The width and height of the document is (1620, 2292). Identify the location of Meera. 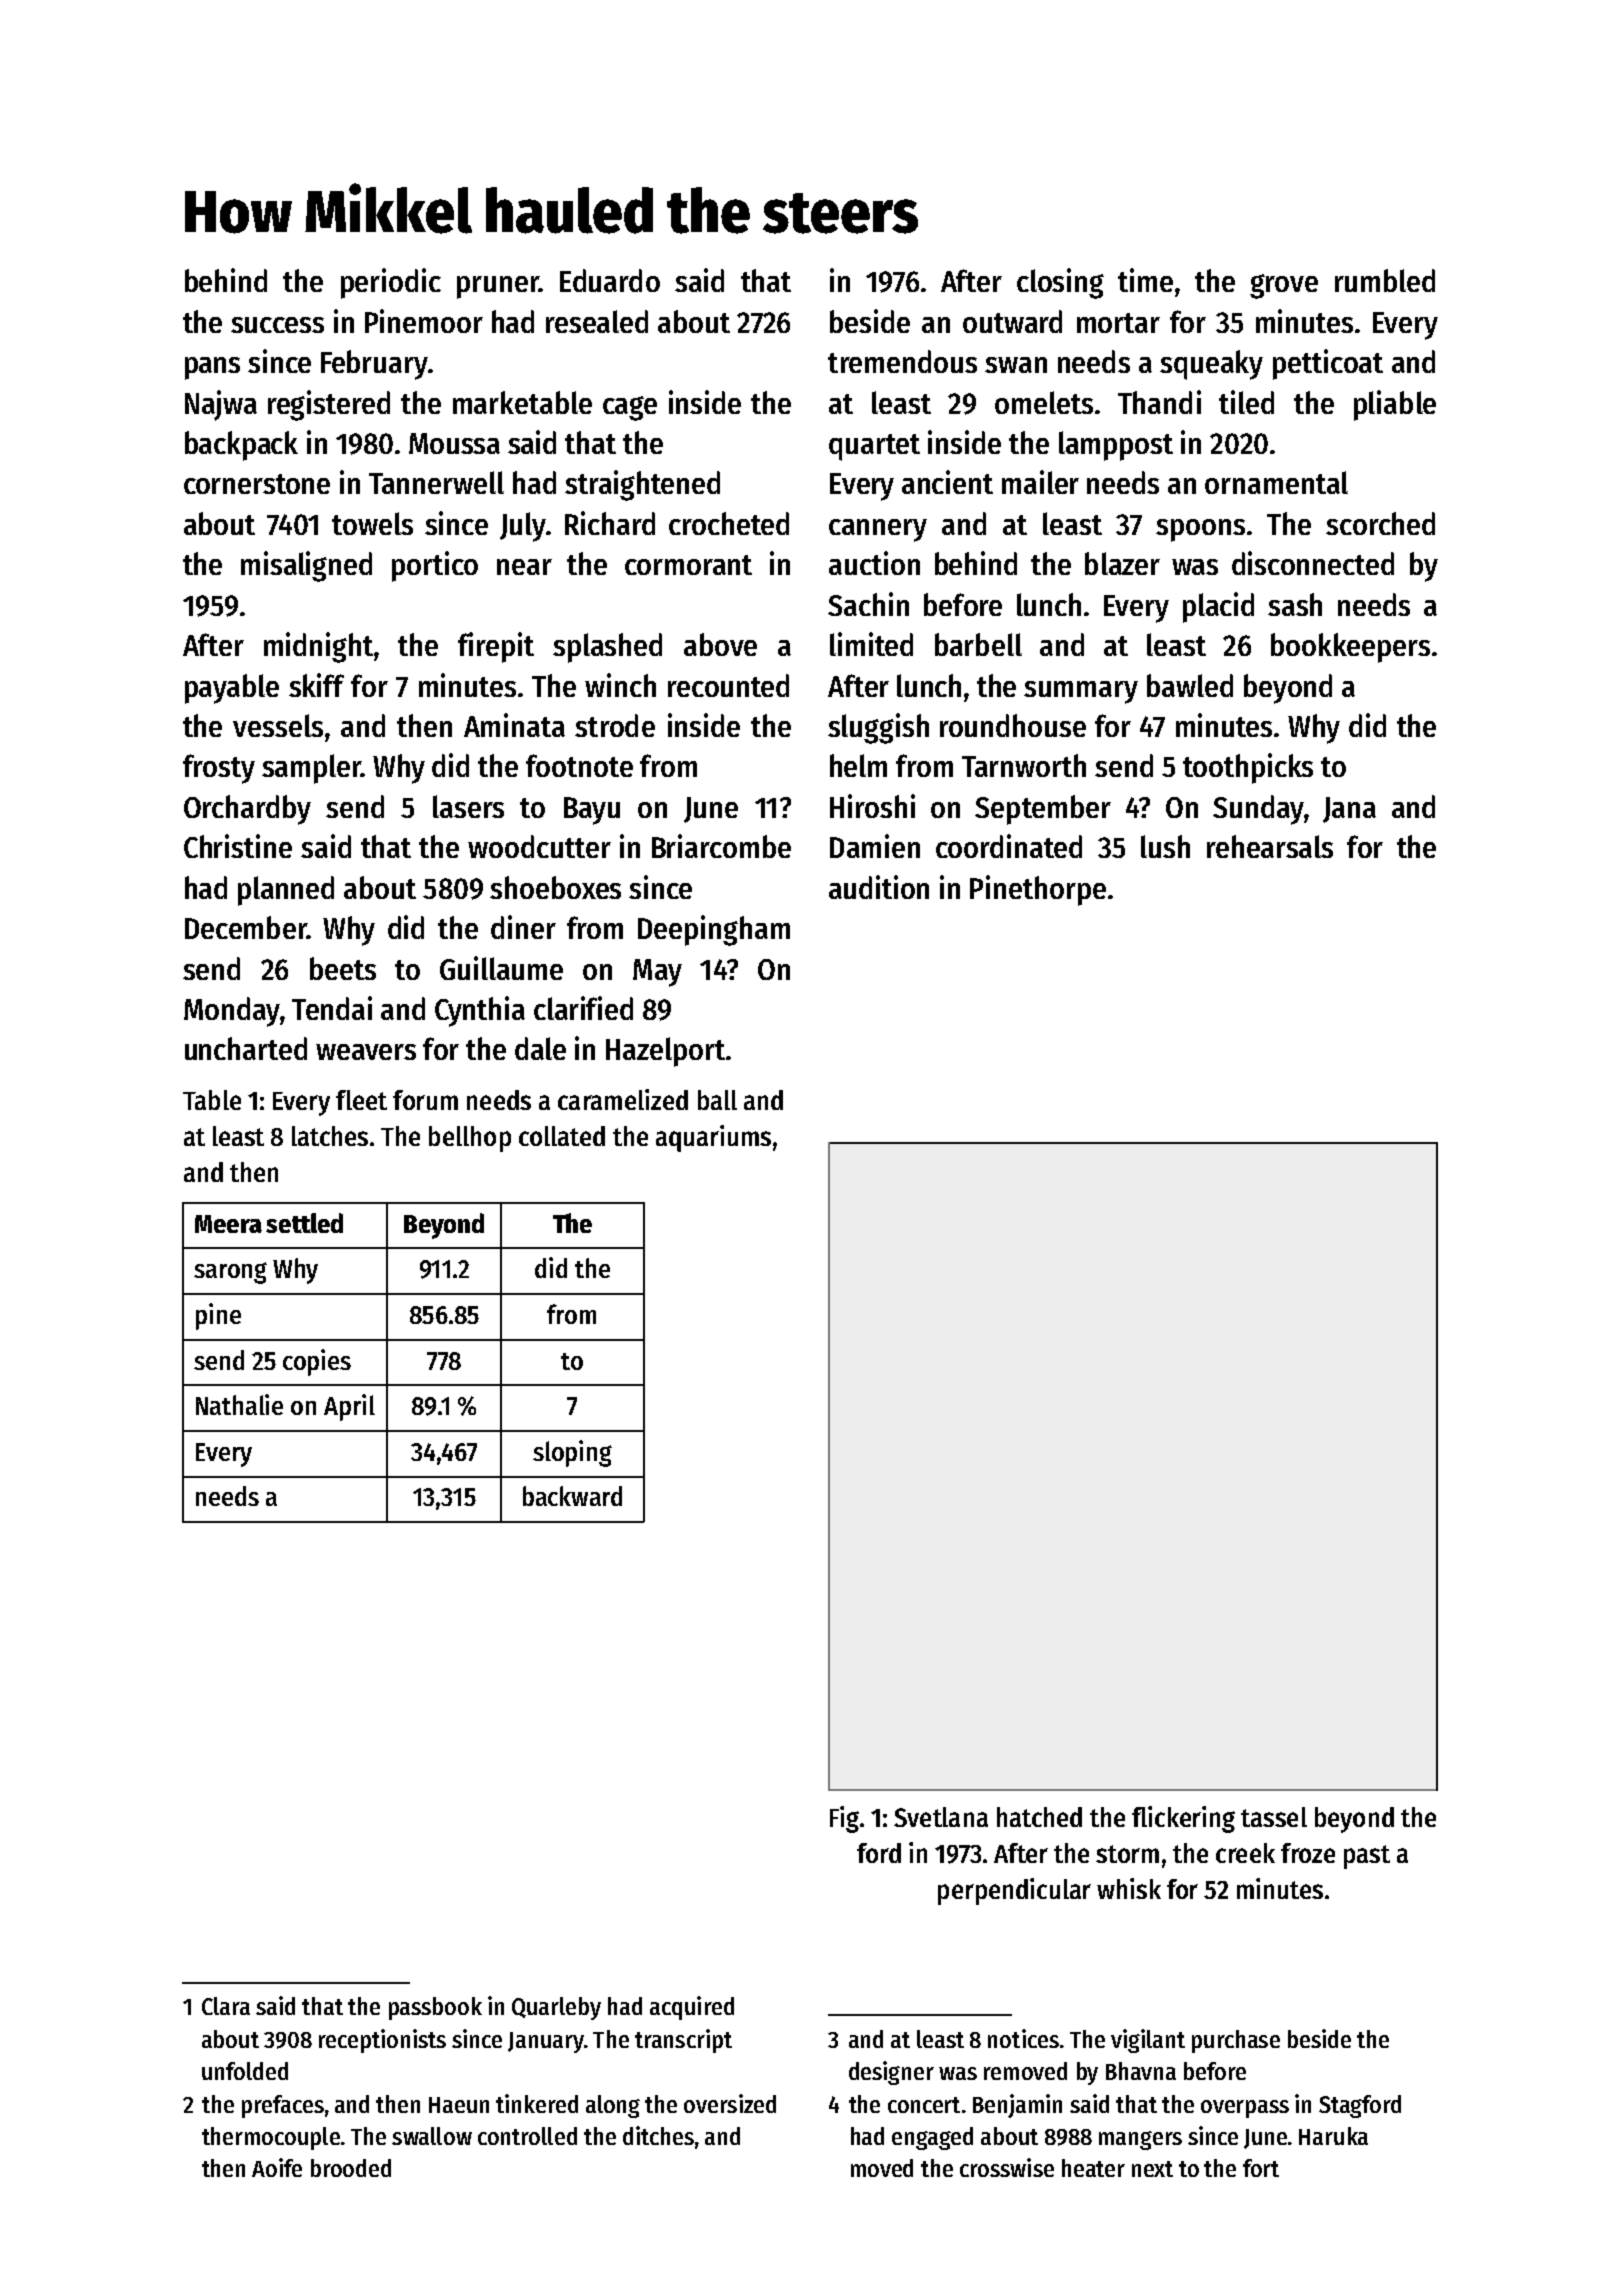
(228, 1224).
